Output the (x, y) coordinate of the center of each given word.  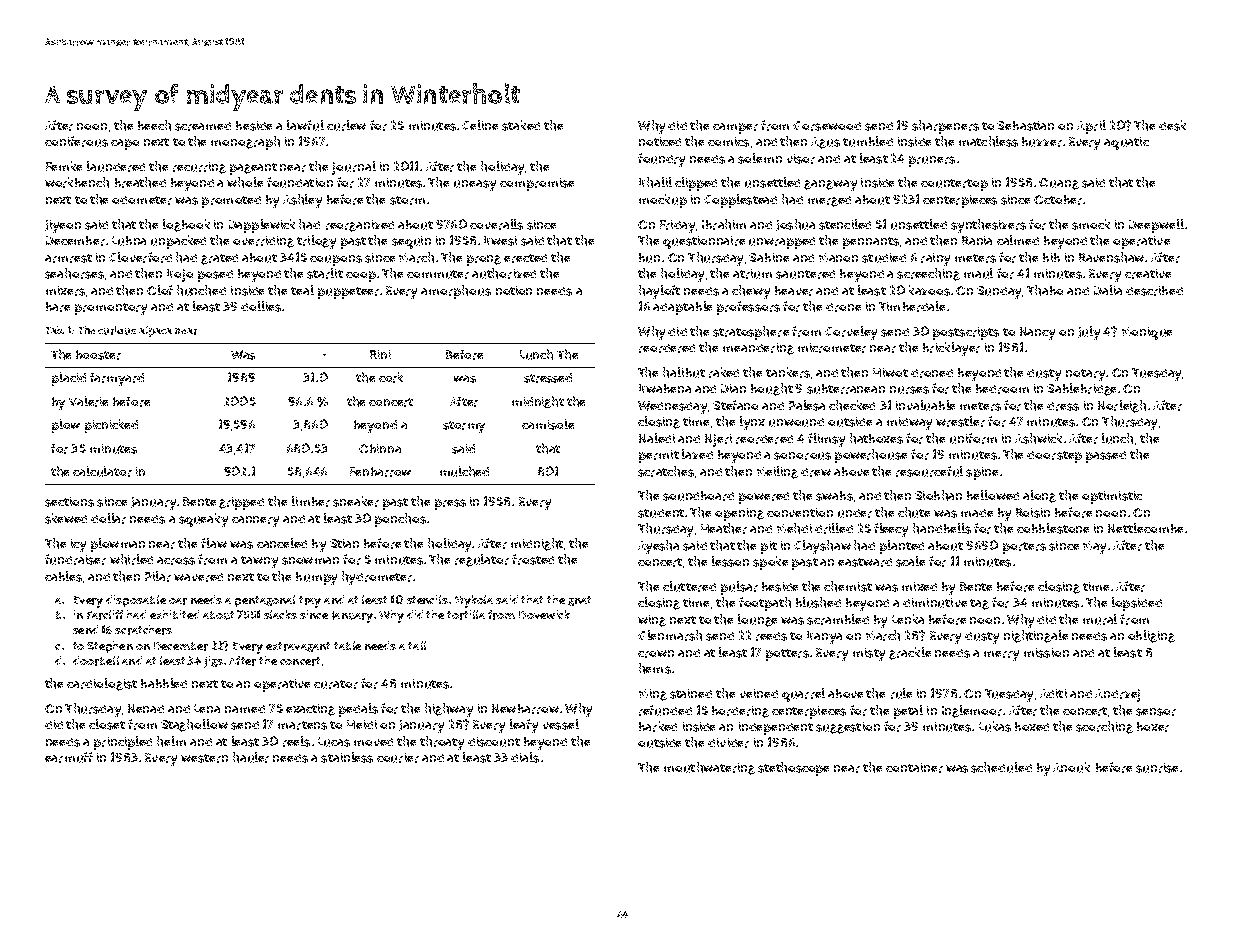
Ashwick (1038, 438)
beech (154, 125)
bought (772, 389)
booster (98, 355)
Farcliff (105, 615)
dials (525, 757)
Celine (480, 125)
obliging (1151, 636)
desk (1172, 125)
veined (759, 693)
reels (296, 741)
